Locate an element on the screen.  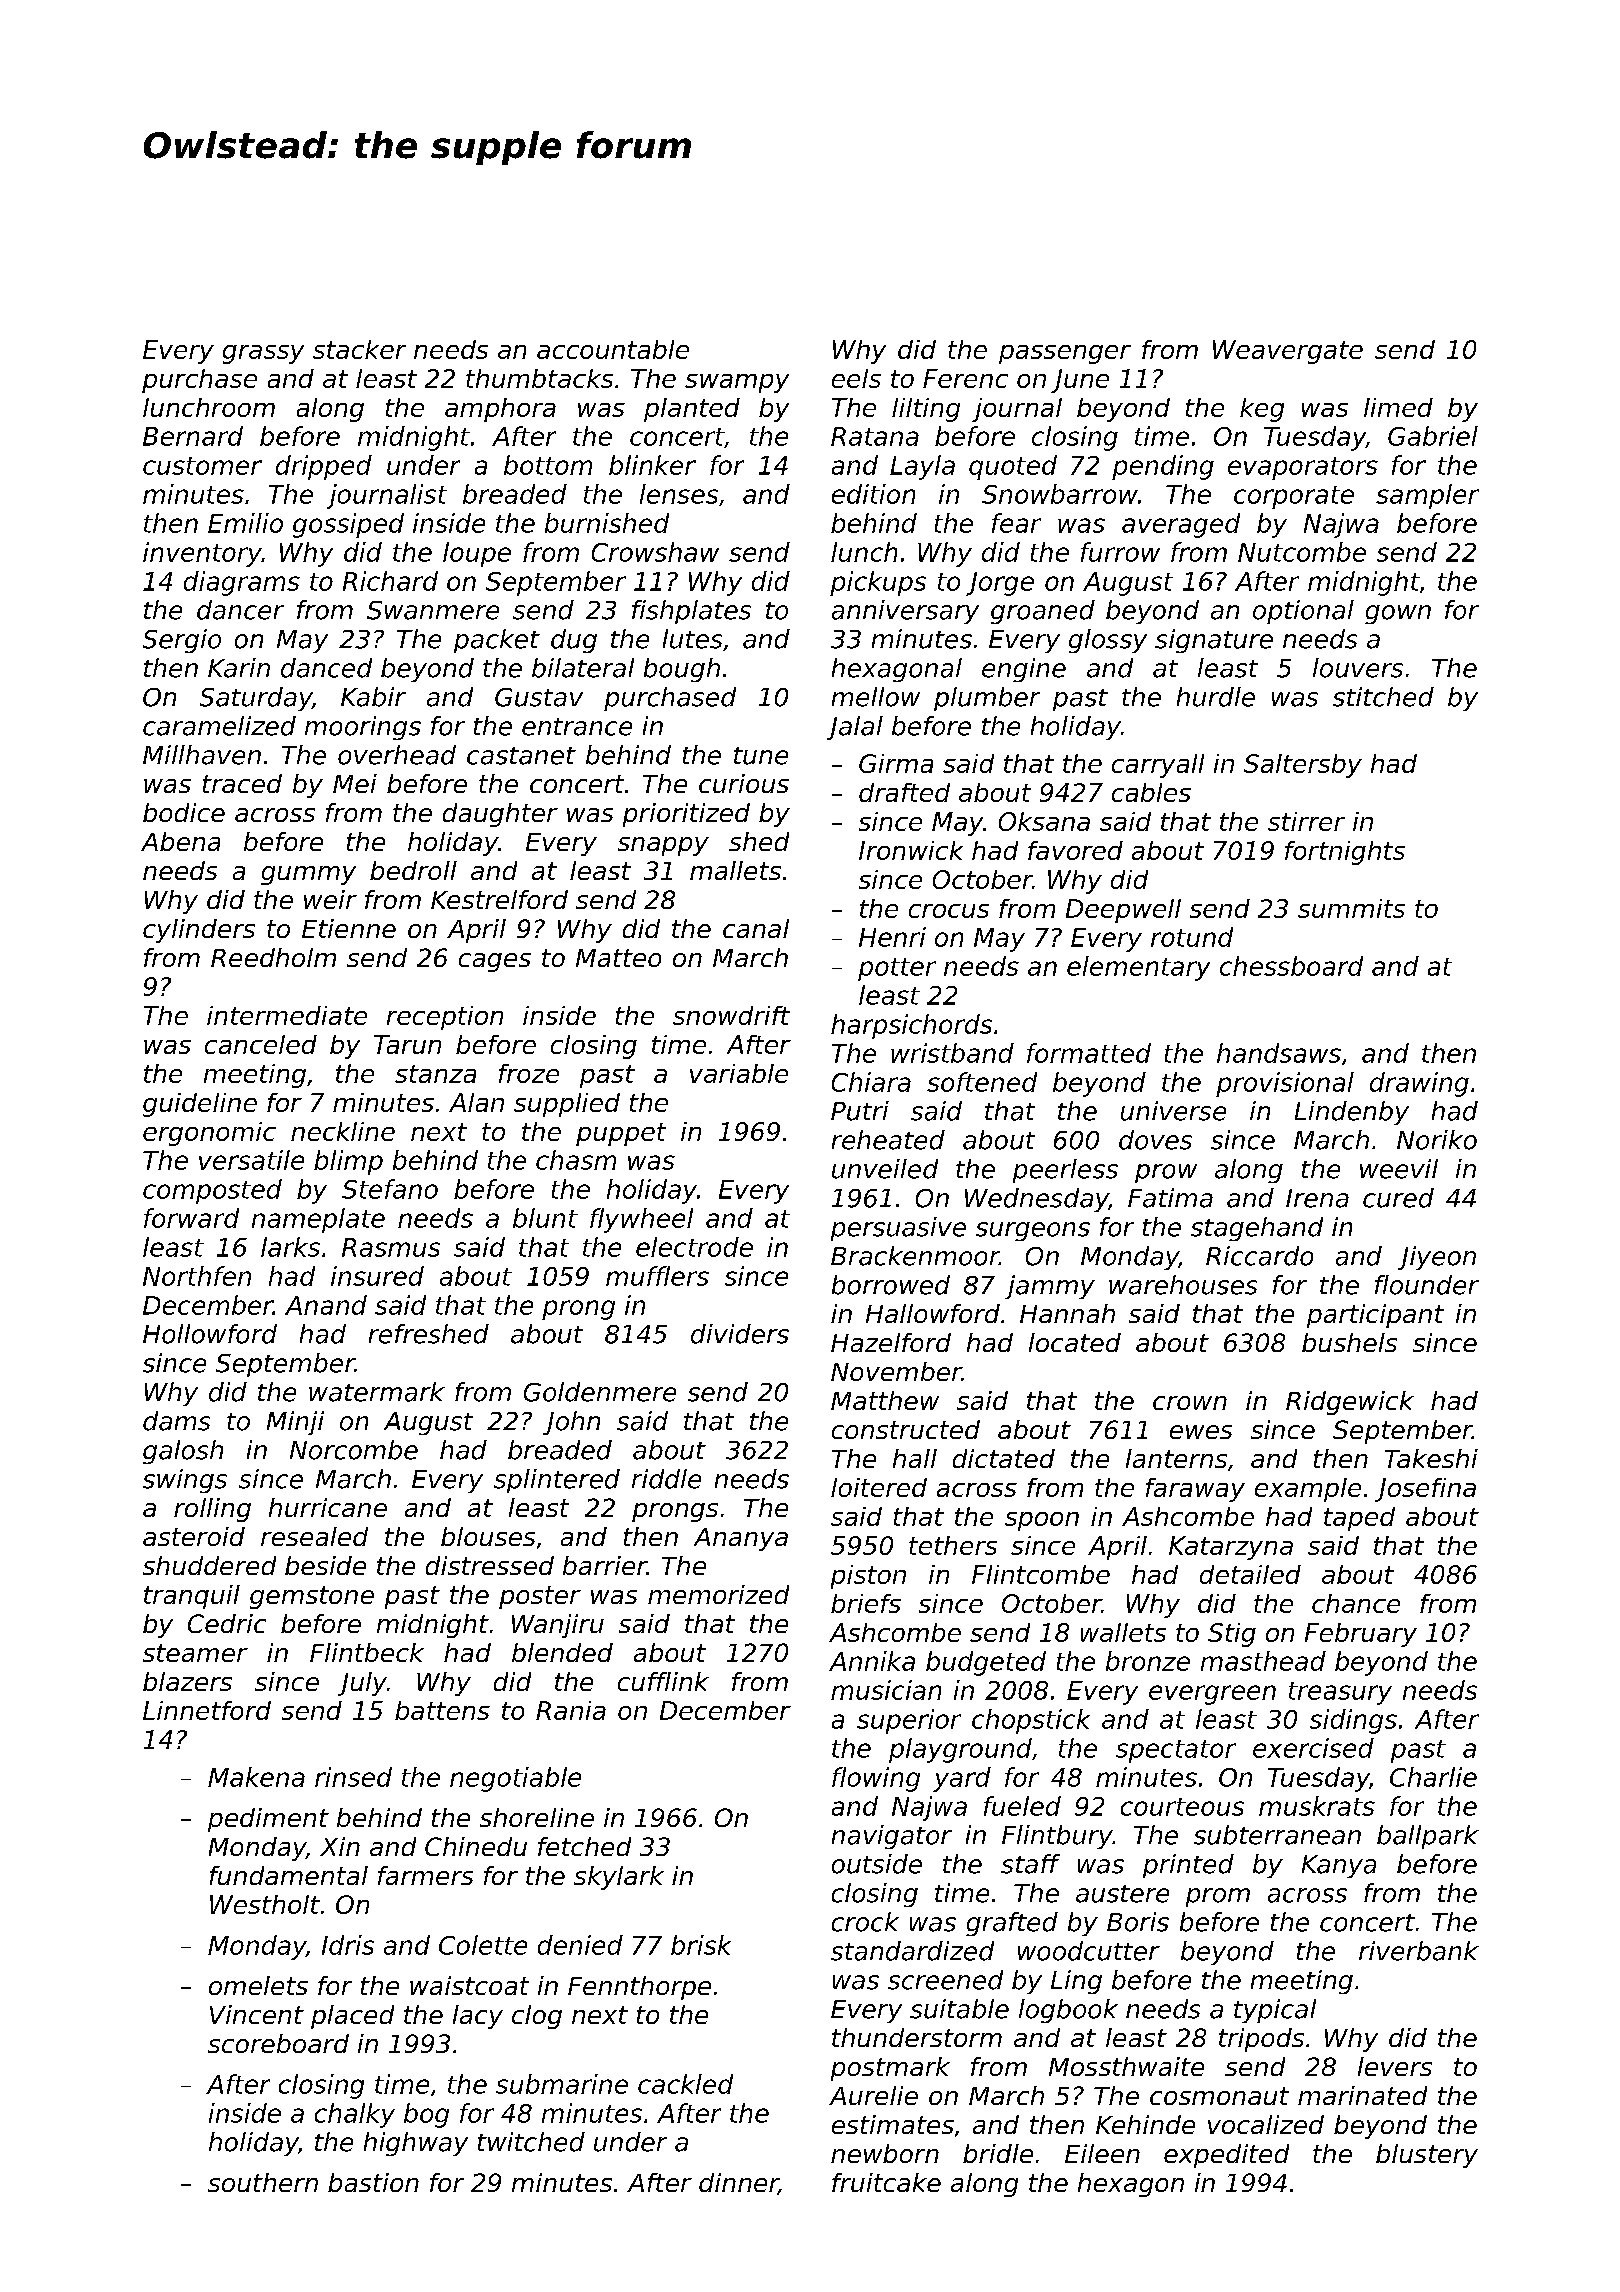
Ferenc is located at coordinates (965, 378).
